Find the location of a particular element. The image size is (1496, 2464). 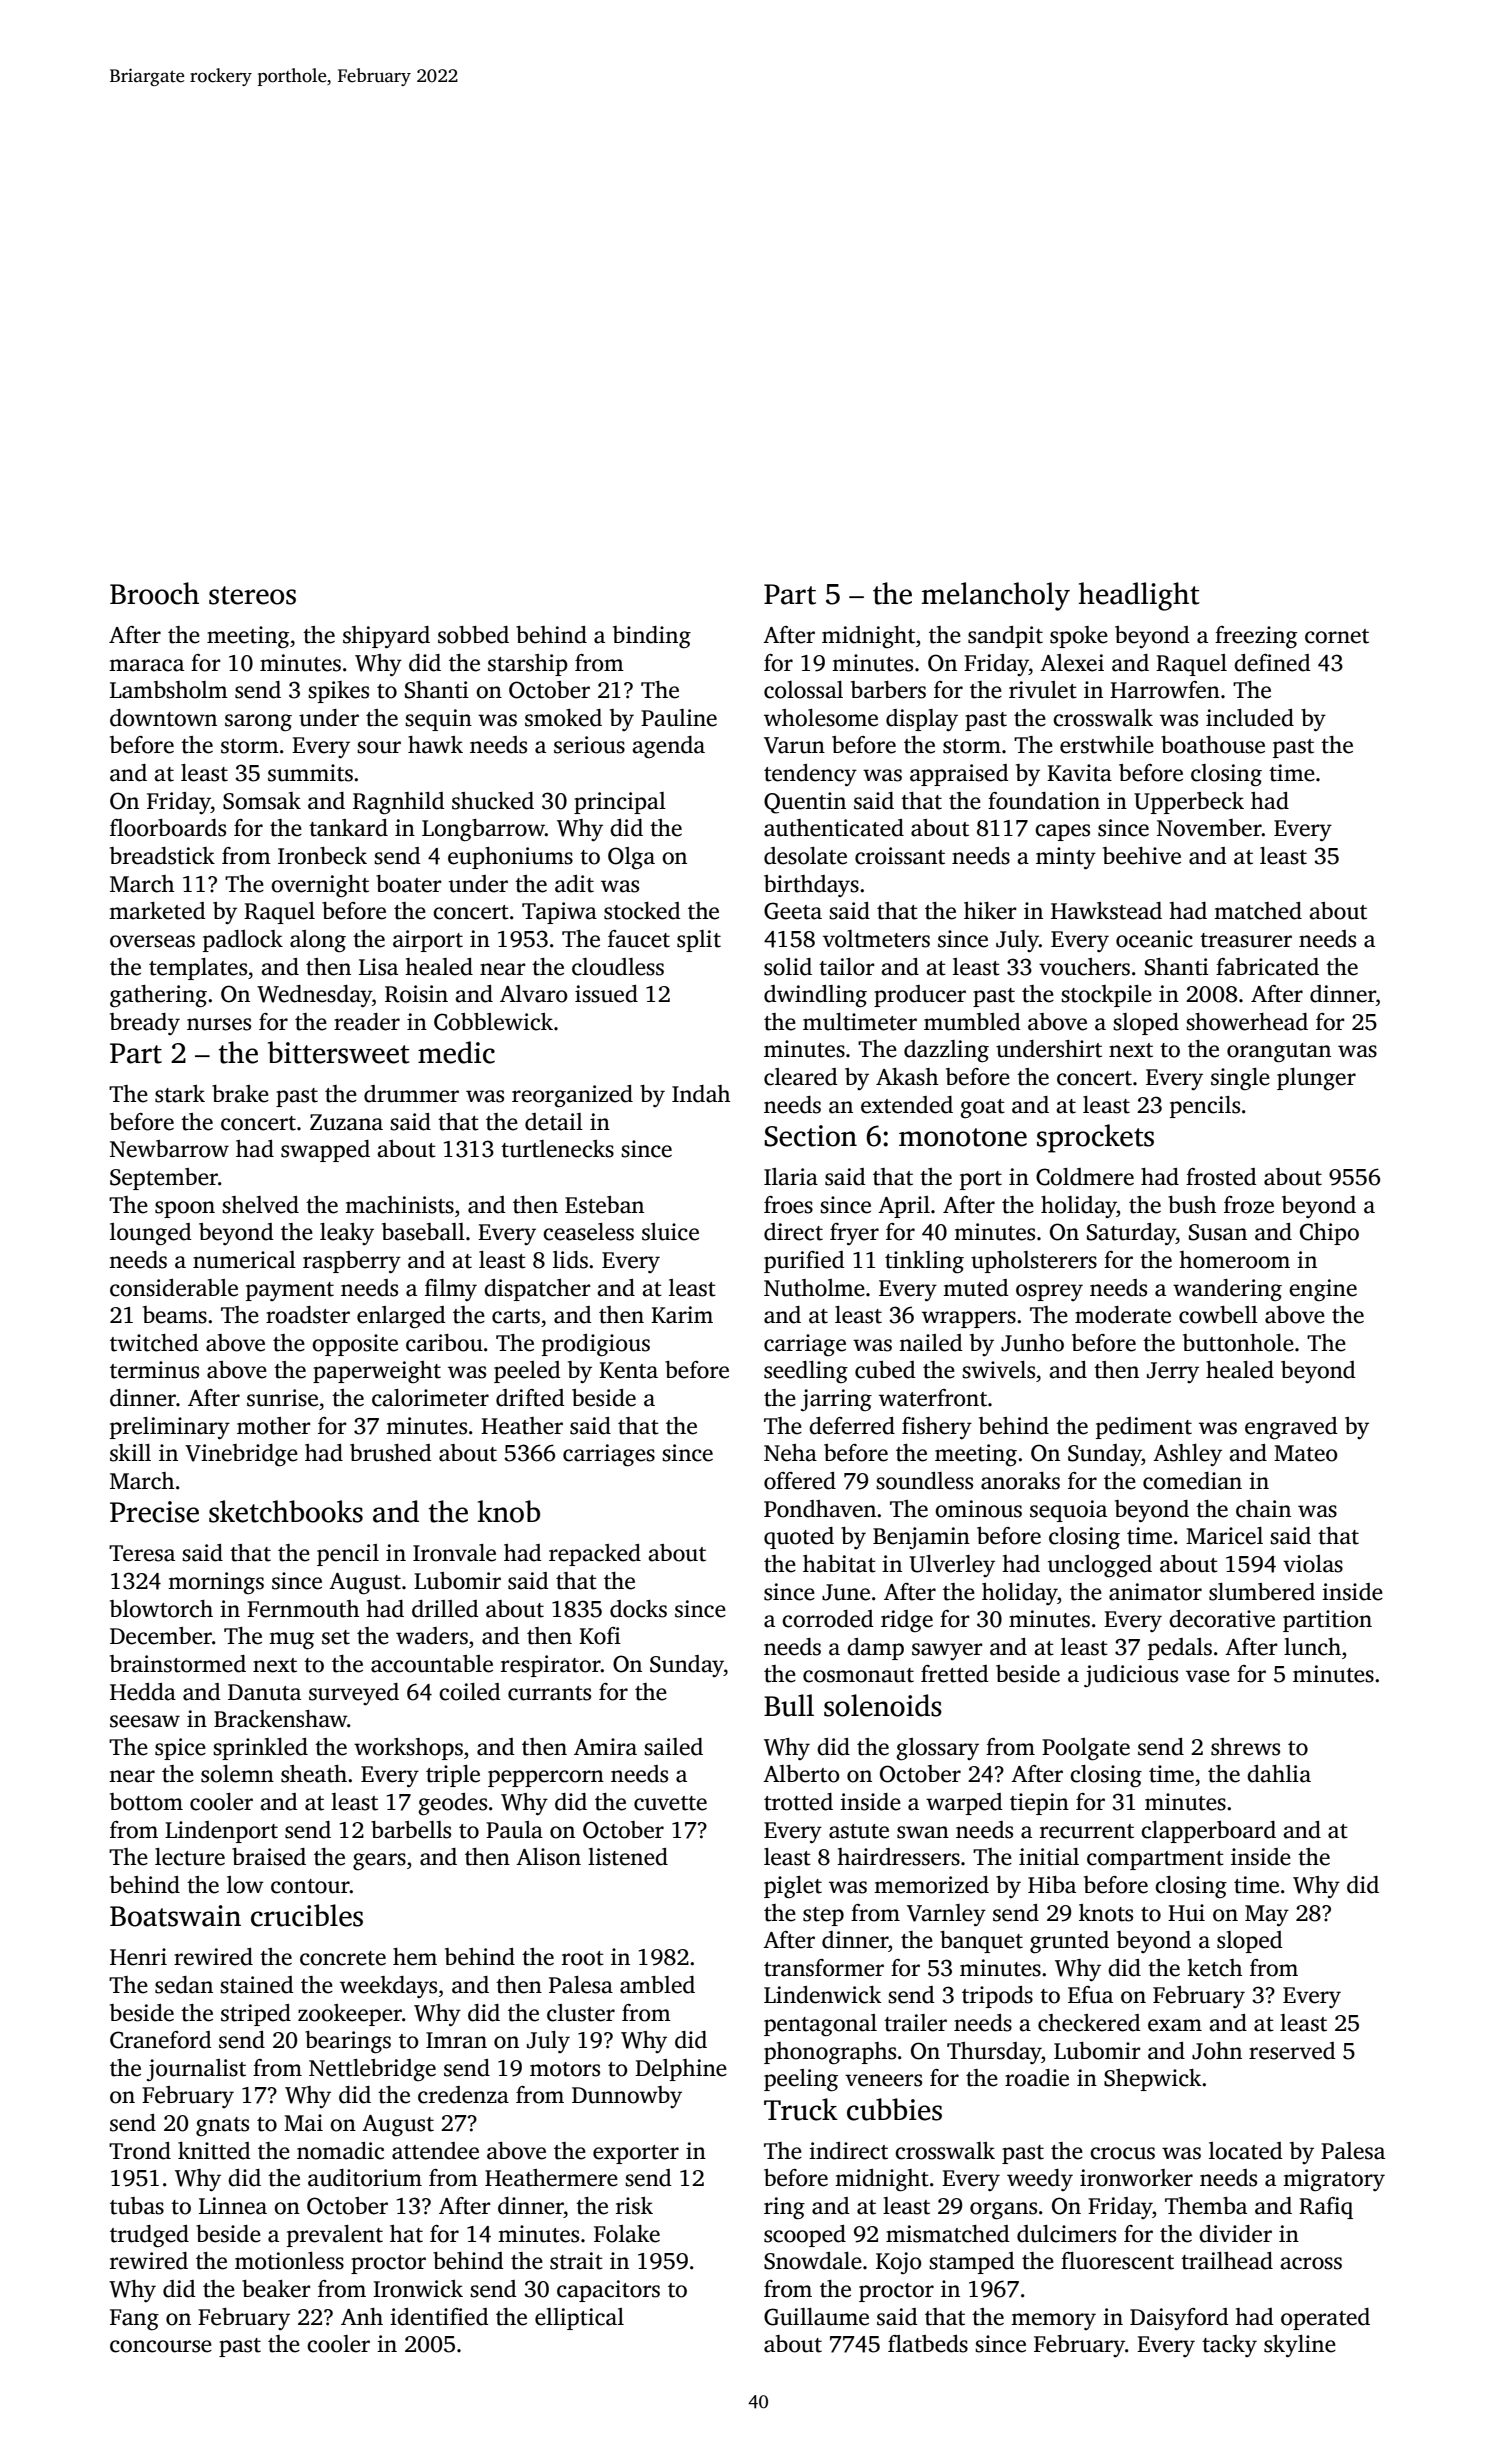

display is located at coordinates (922, 720).
